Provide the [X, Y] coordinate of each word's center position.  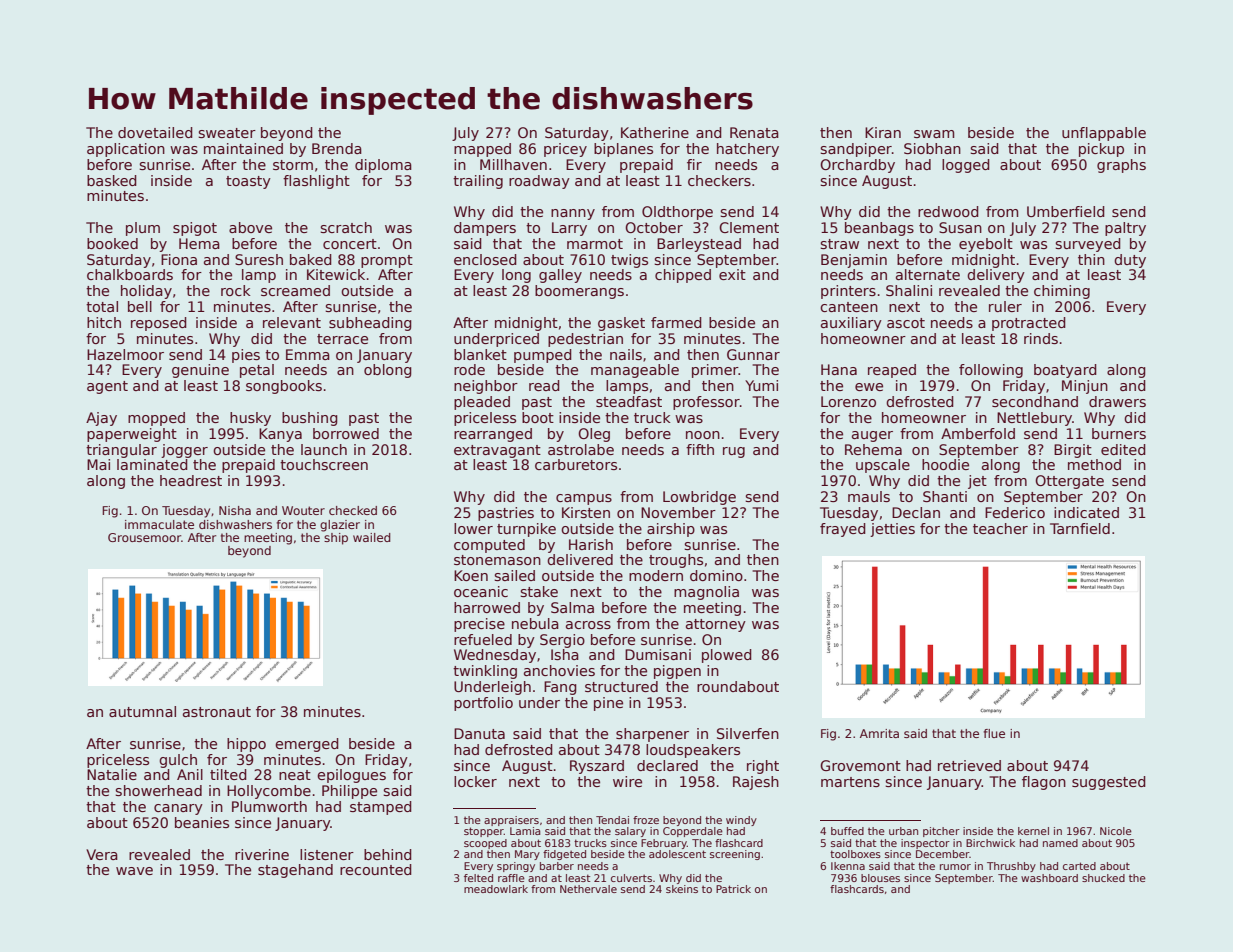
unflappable [1104, 134]
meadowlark [496, 889]
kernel [1033, 831]
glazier [340, 526]
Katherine [655, 132]
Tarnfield [1080, 528]
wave [134, 871]
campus [584, 499]
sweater [227, 133]
